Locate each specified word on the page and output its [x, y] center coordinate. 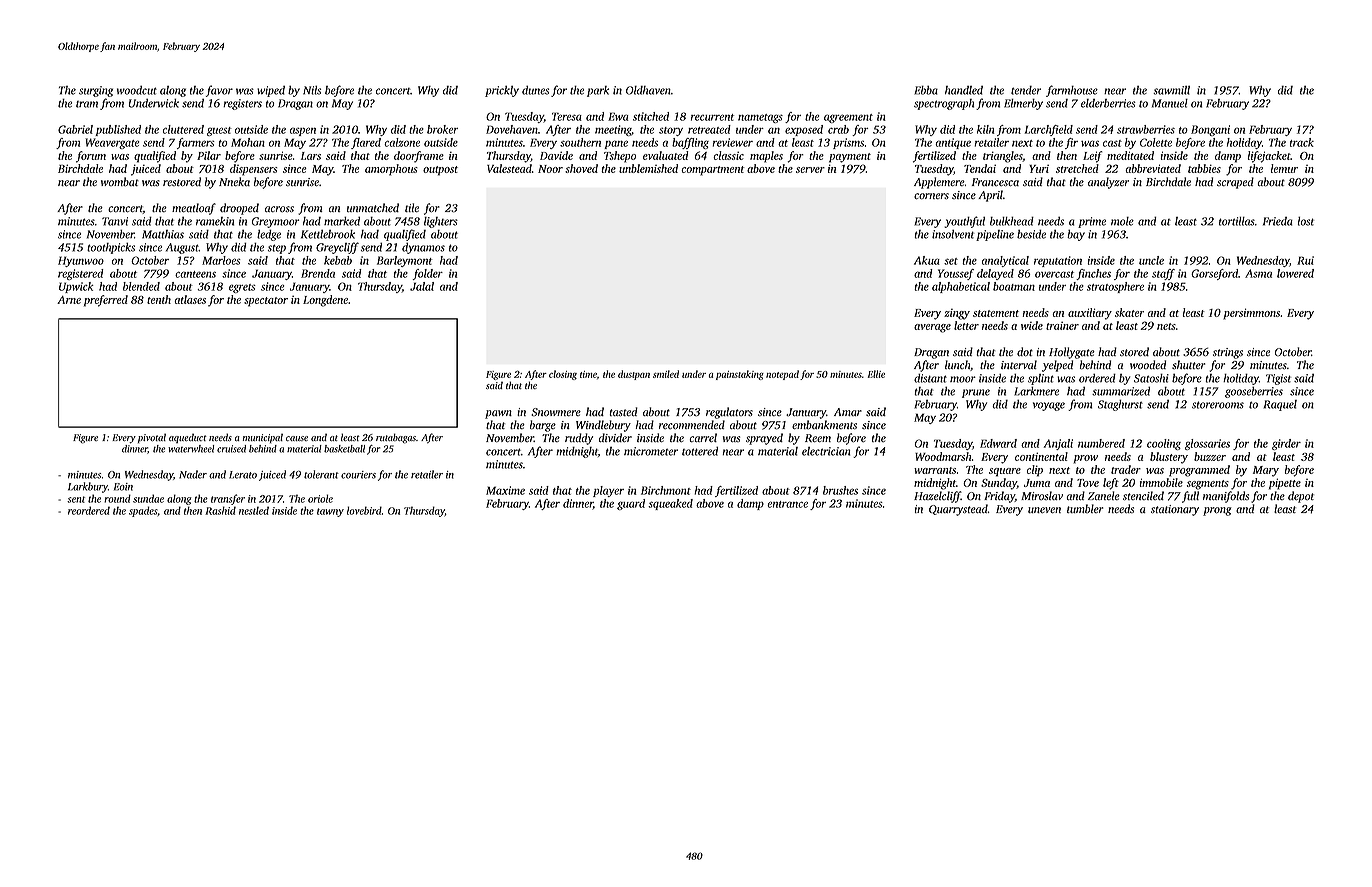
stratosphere [1115, 287]
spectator [266, 302]
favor [219, 91]
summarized [1121, 391]
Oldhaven [648, 90]
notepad [782, 375]
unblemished [648, 168]
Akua [927, 260]
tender [1026, 90]
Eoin [123, 487]
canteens [195, 274]
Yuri [1039, 169]
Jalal [422, 286]
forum [91, 157]
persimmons [1251, 314]
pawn [498, 414]
